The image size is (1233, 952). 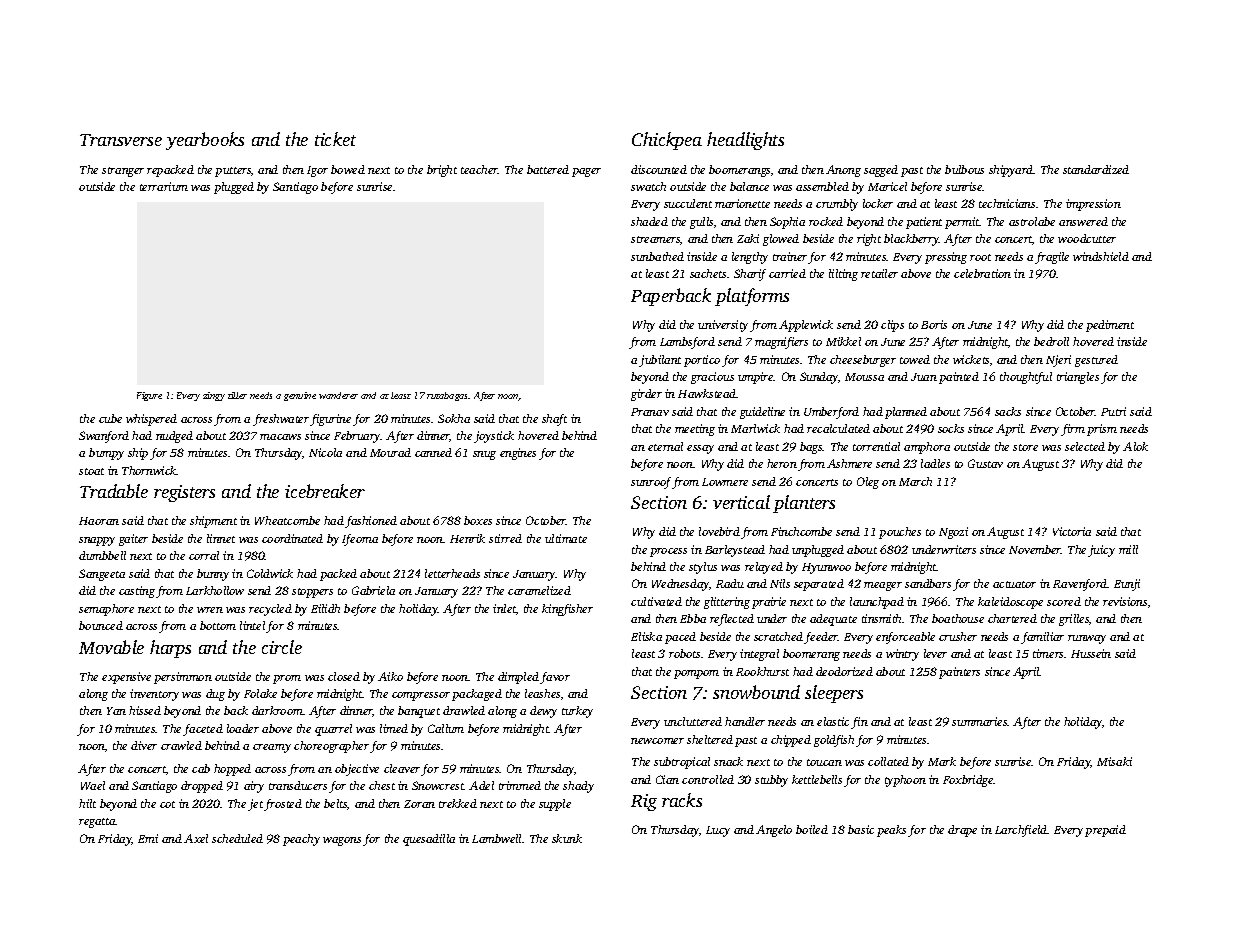 What do you see at coordinates (790, 256) in the screenshot?
I see `trainer` at bounding box center [790, 256].
